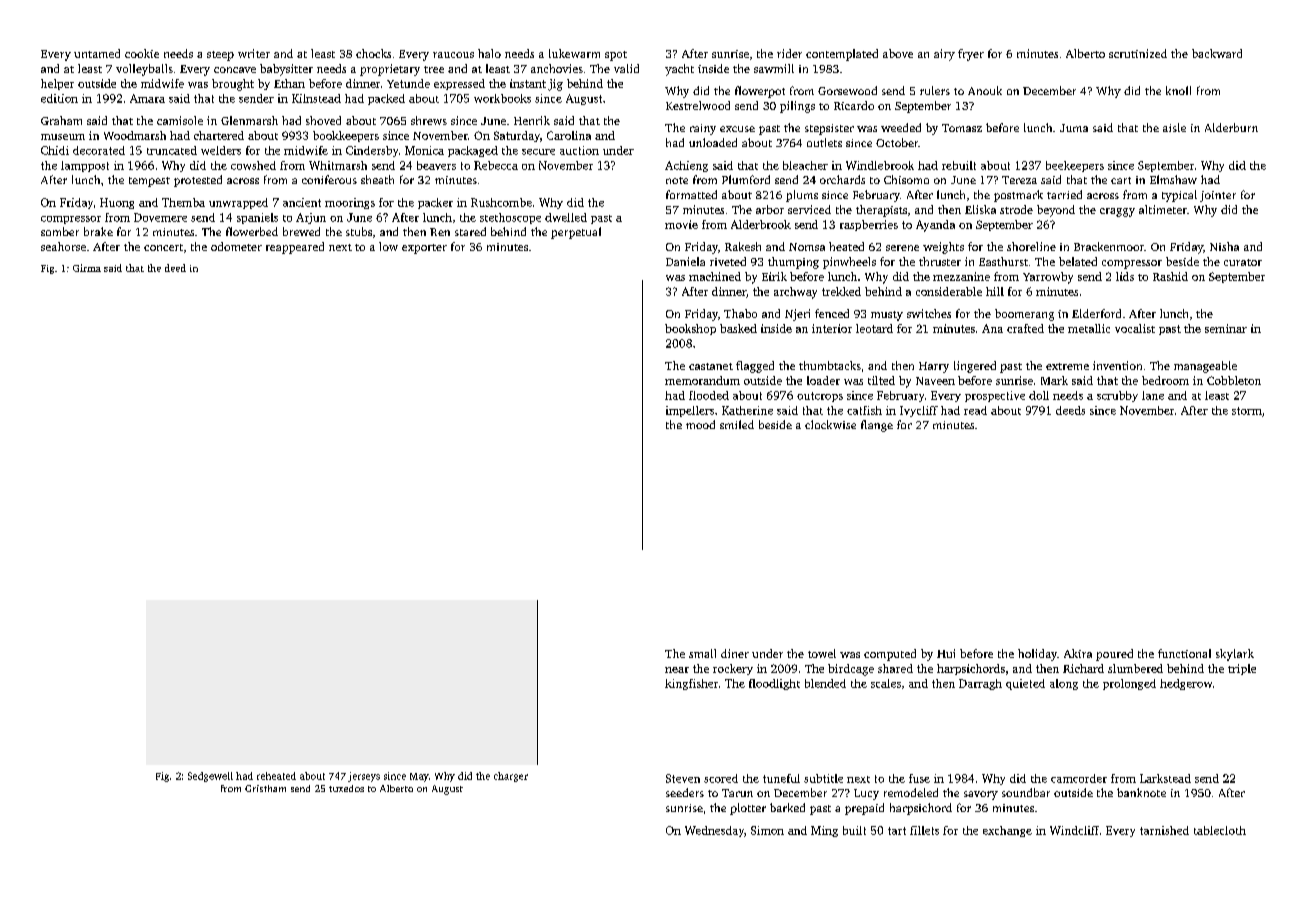  Describe the element at coordinates (877, 426) in the screenshot. I see `flange` at that location.
